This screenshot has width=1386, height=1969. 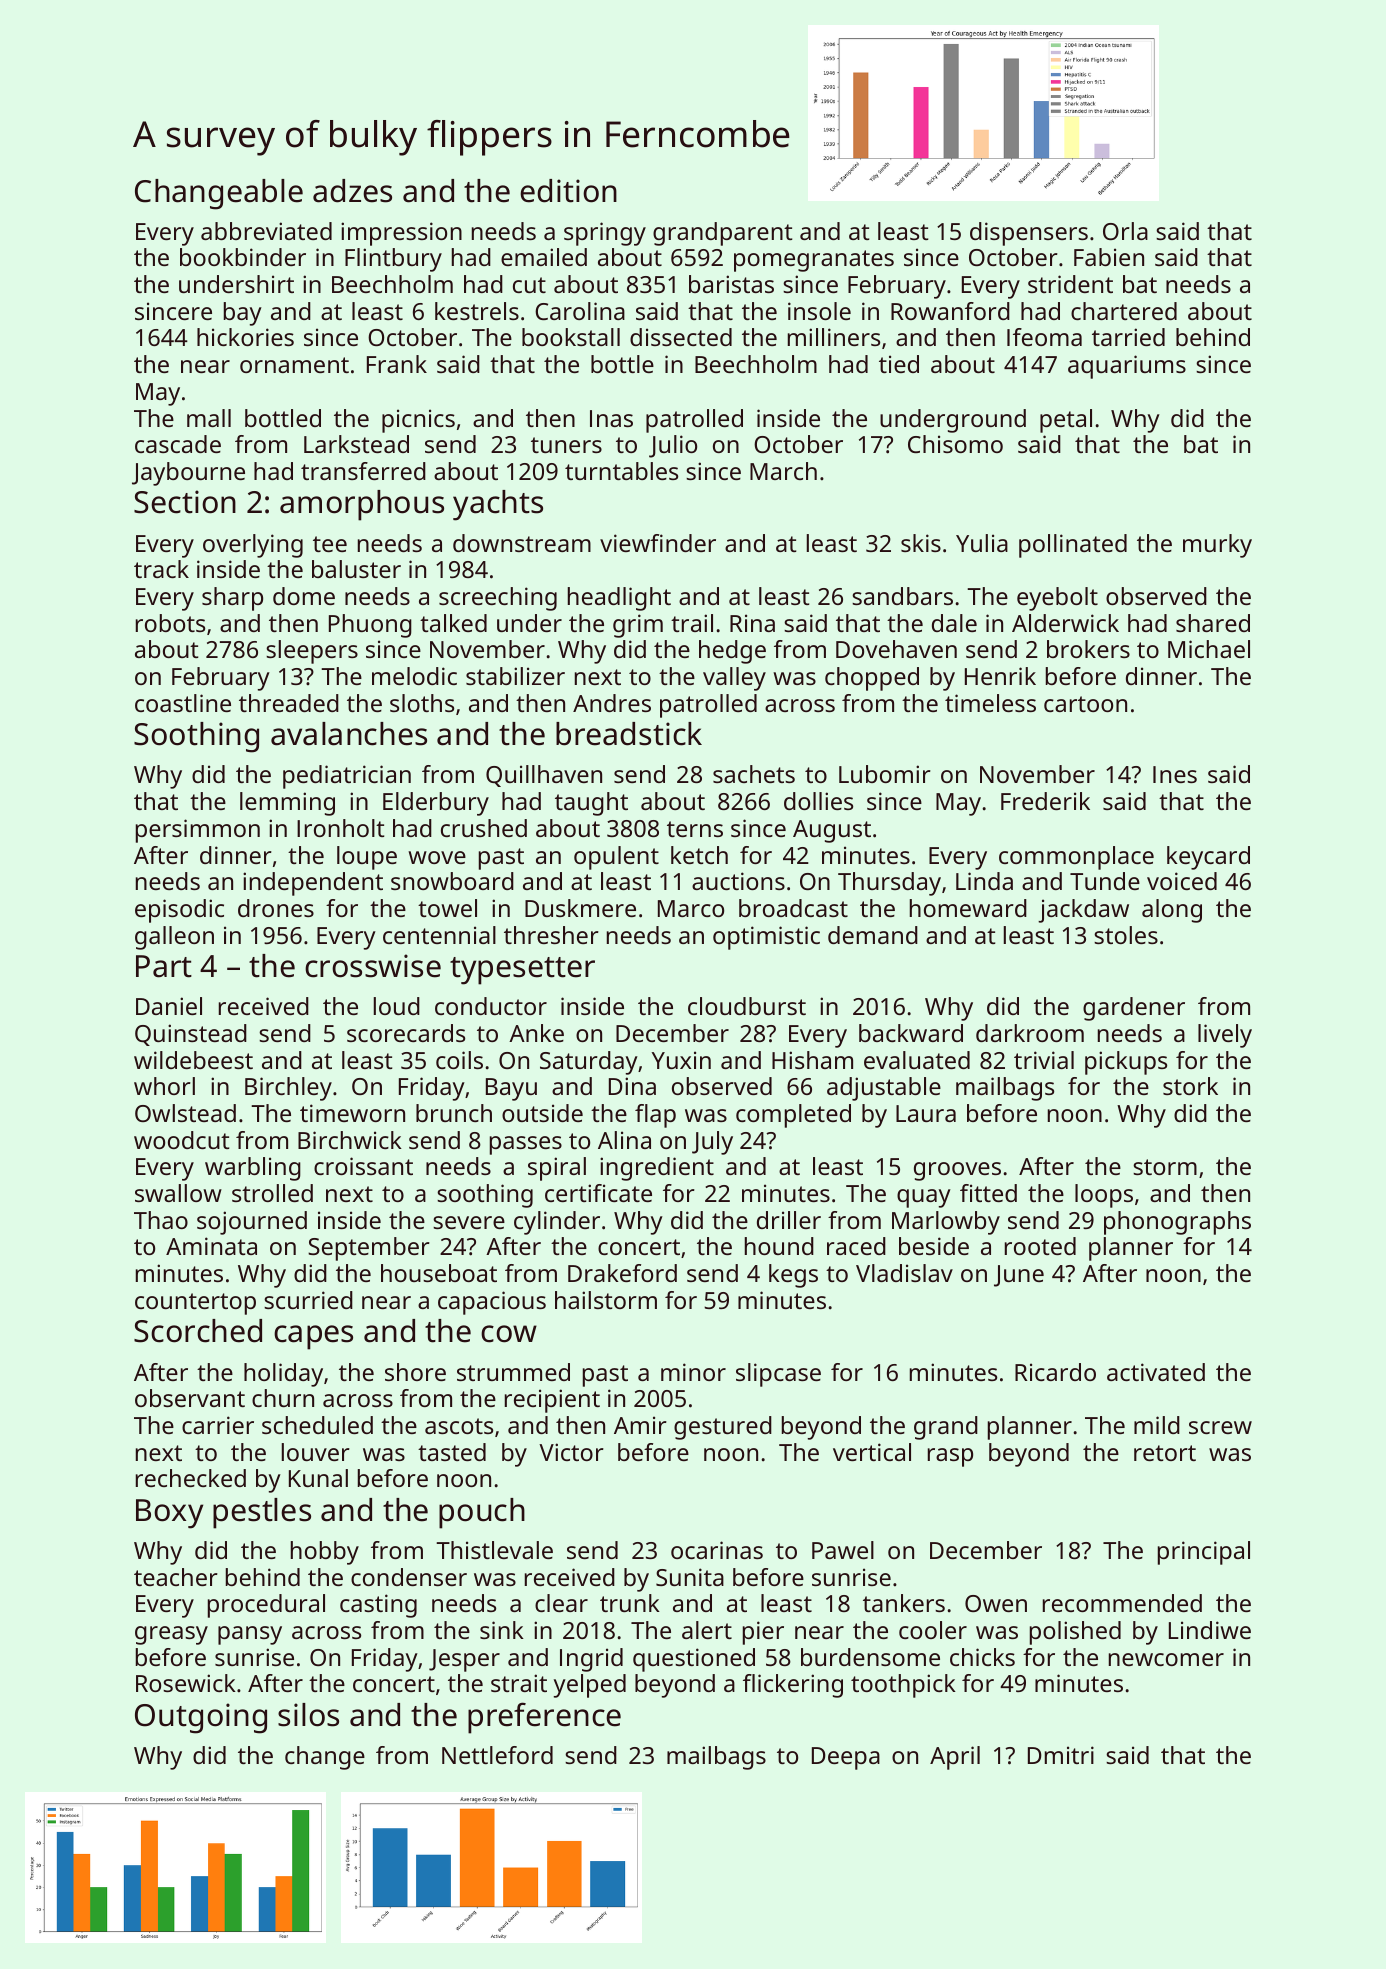 I want to click on Duskmere, so click(x=580, y=908).
